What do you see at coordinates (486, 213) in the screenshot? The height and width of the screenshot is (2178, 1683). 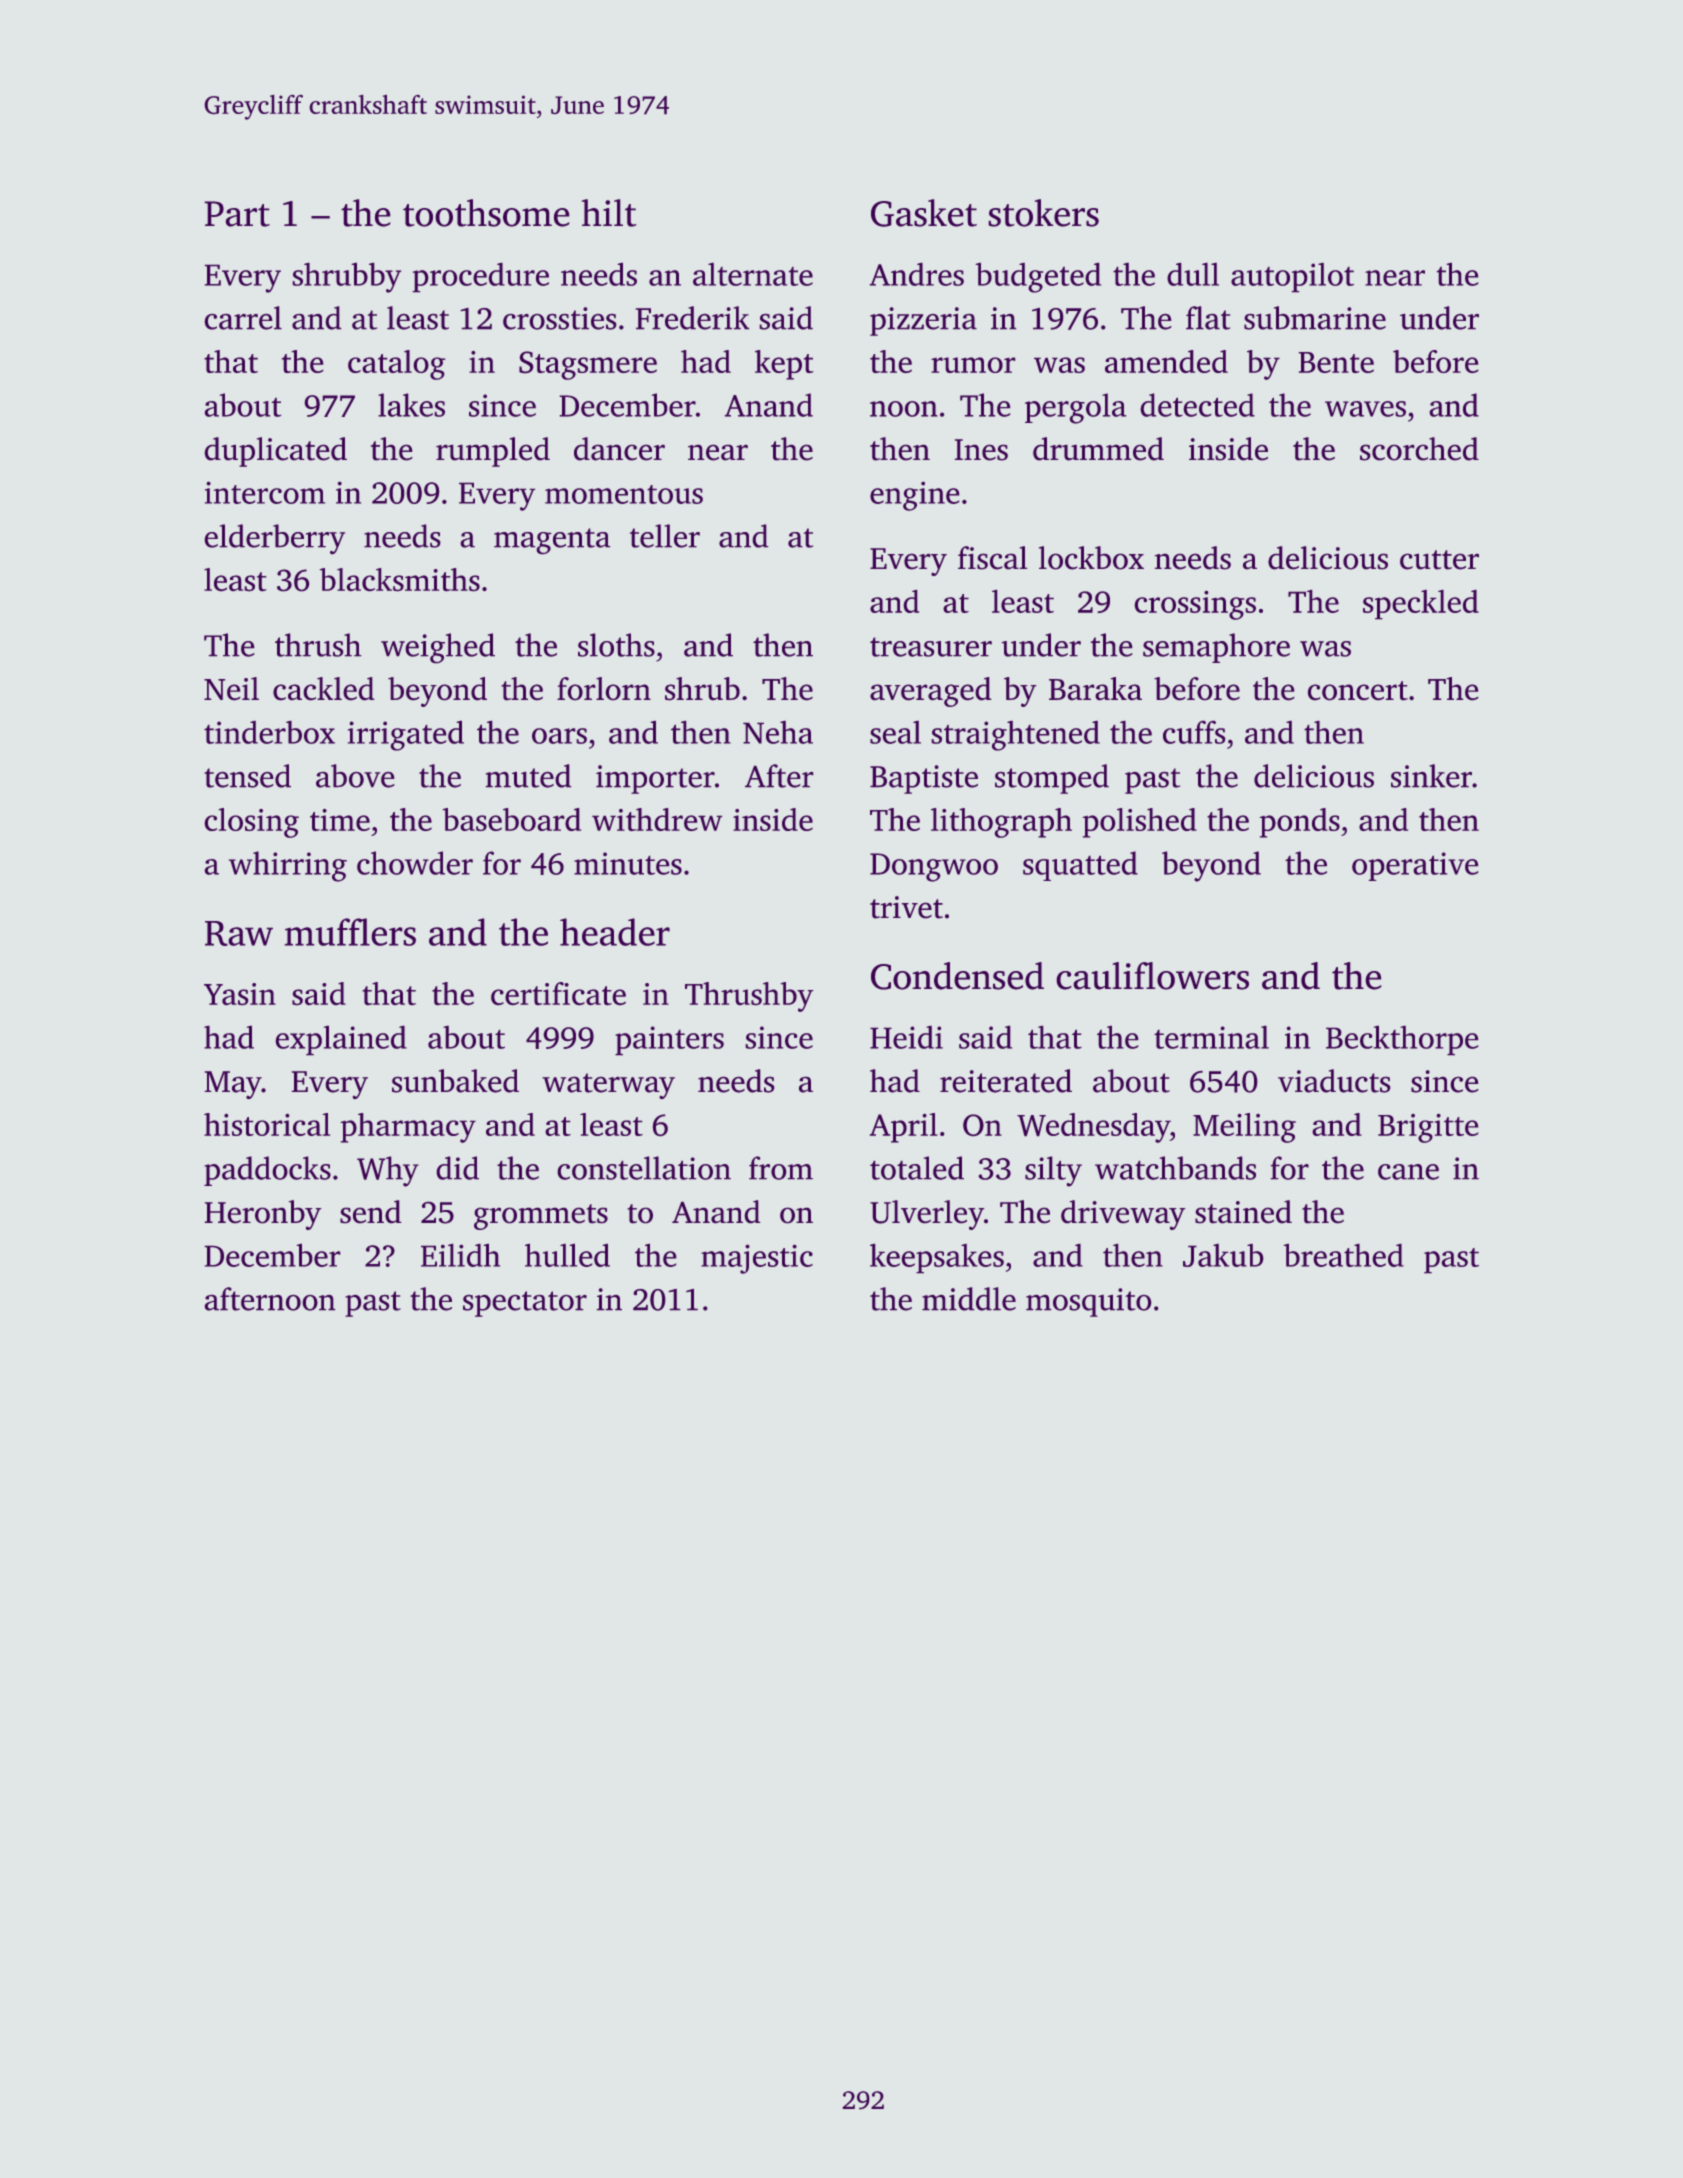 I see `toothsome` at bounding box center [486, 213].
